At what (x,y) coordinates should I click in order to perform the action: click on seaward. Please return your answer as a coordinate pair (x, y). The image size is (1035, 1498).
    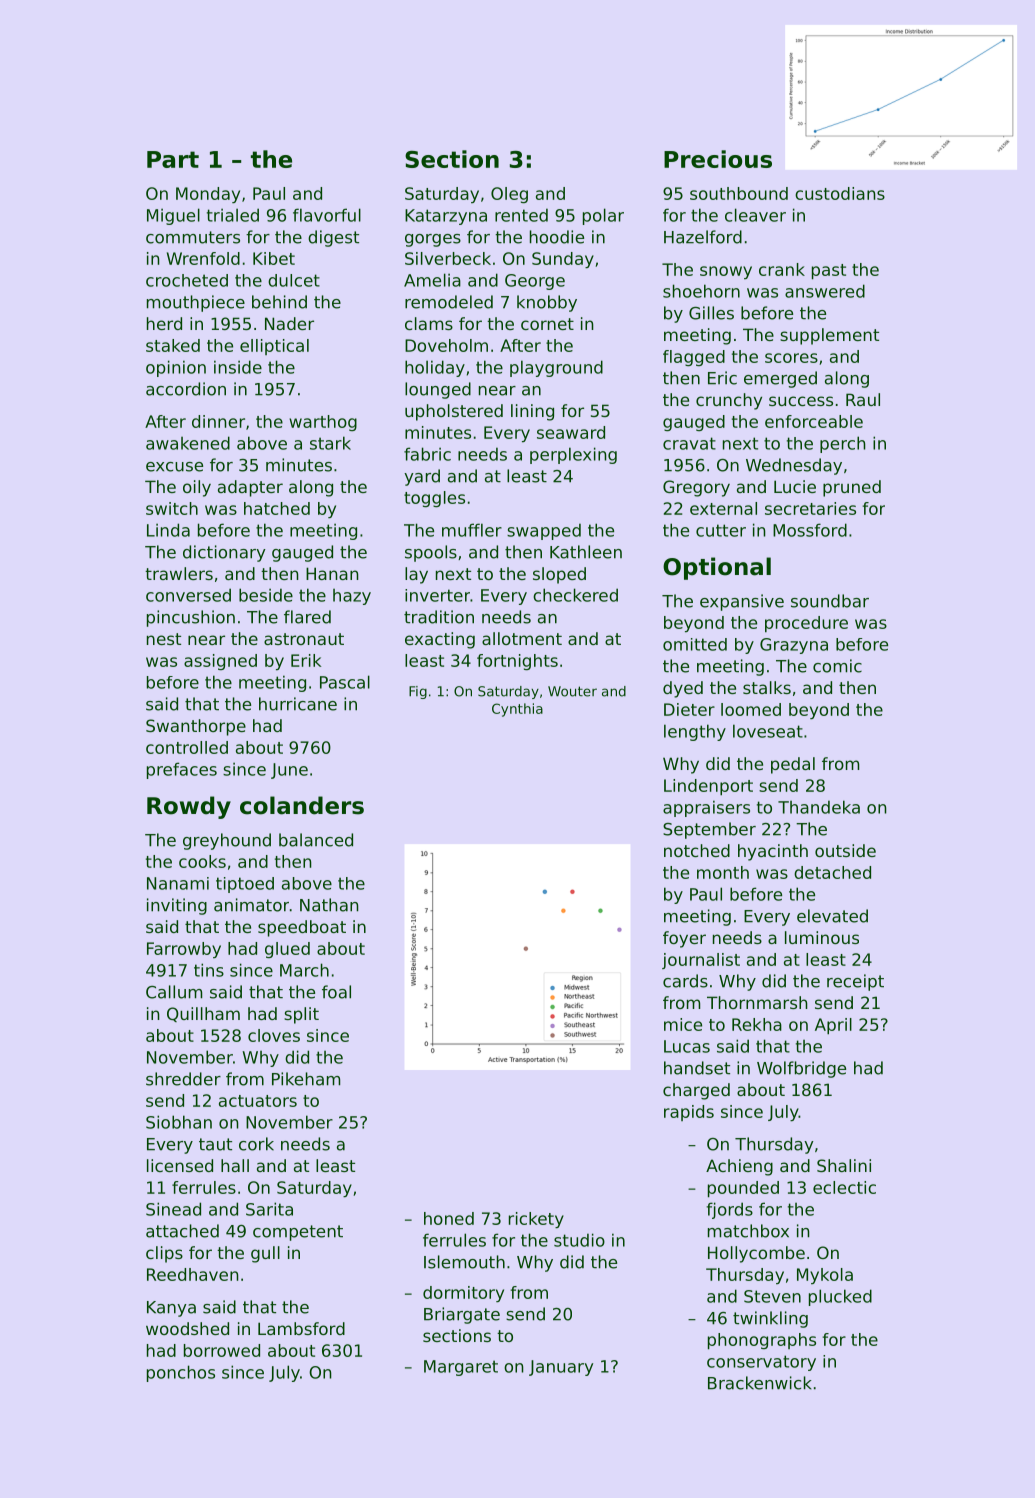
    Looking at the image, I should click on (571, 432).
